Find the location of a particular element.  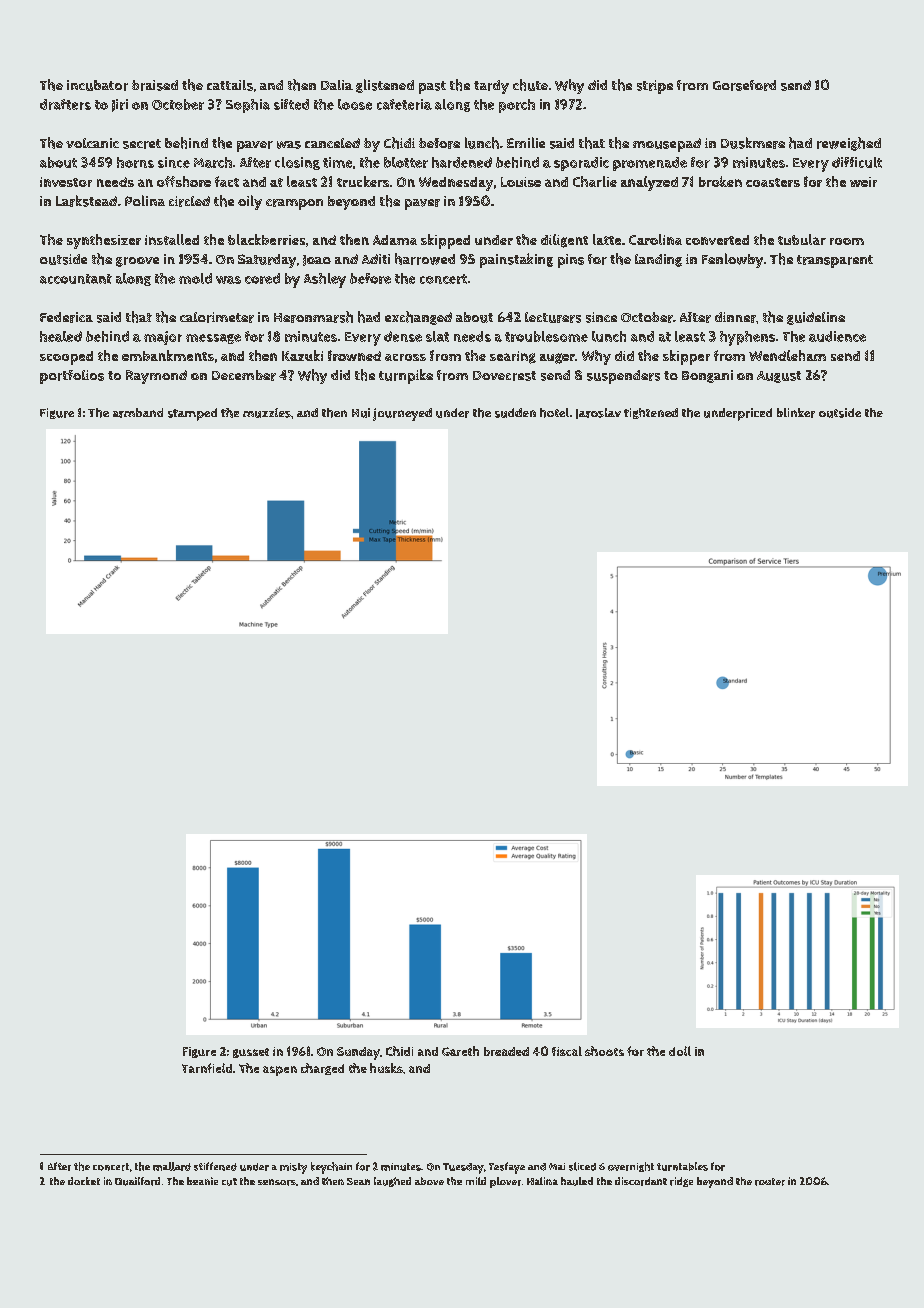

Gareth is located at coordinates (460, 1051).
